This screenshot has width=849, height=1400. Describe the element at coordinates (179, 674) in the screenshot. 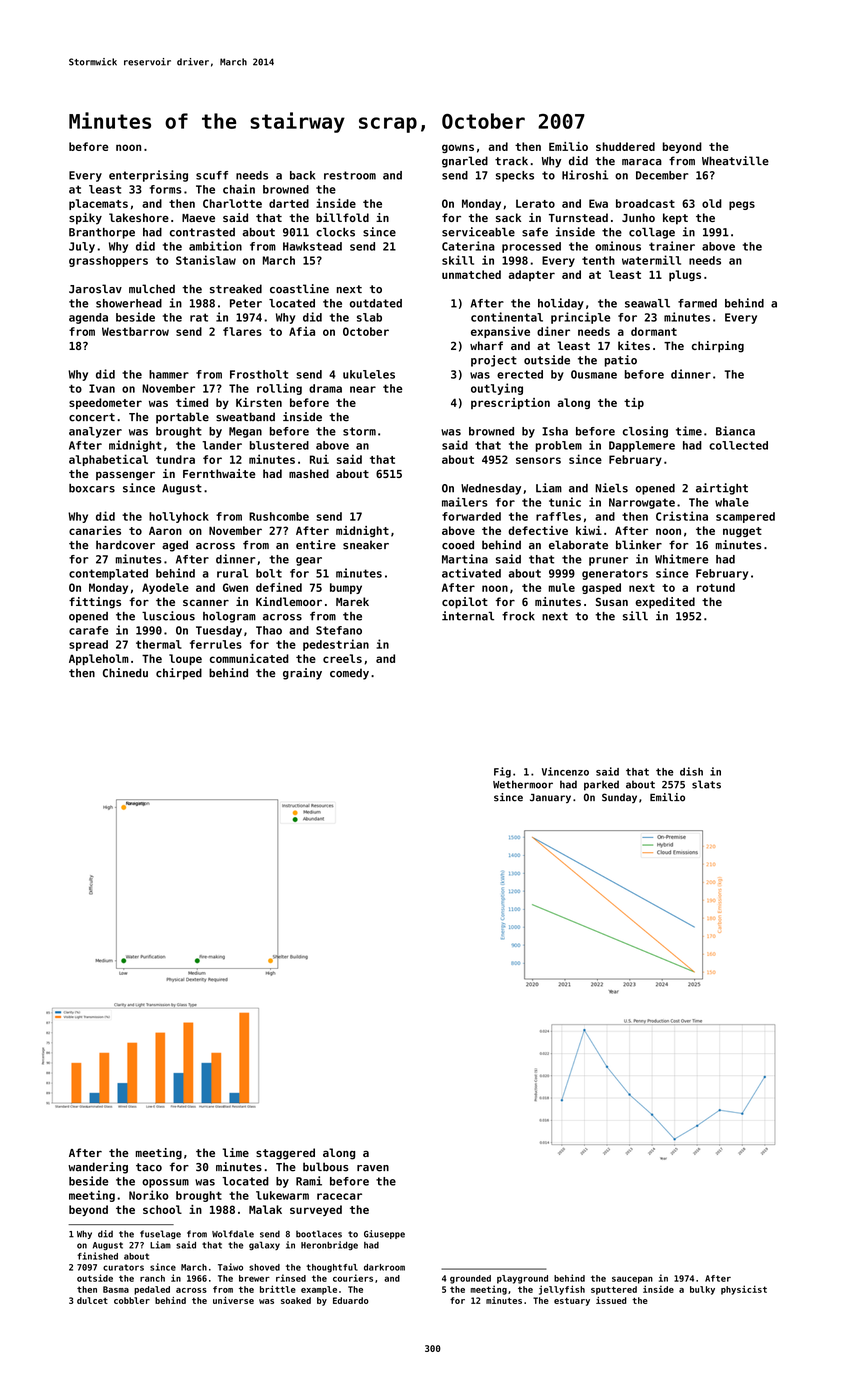

I see `chirped` at that location.
